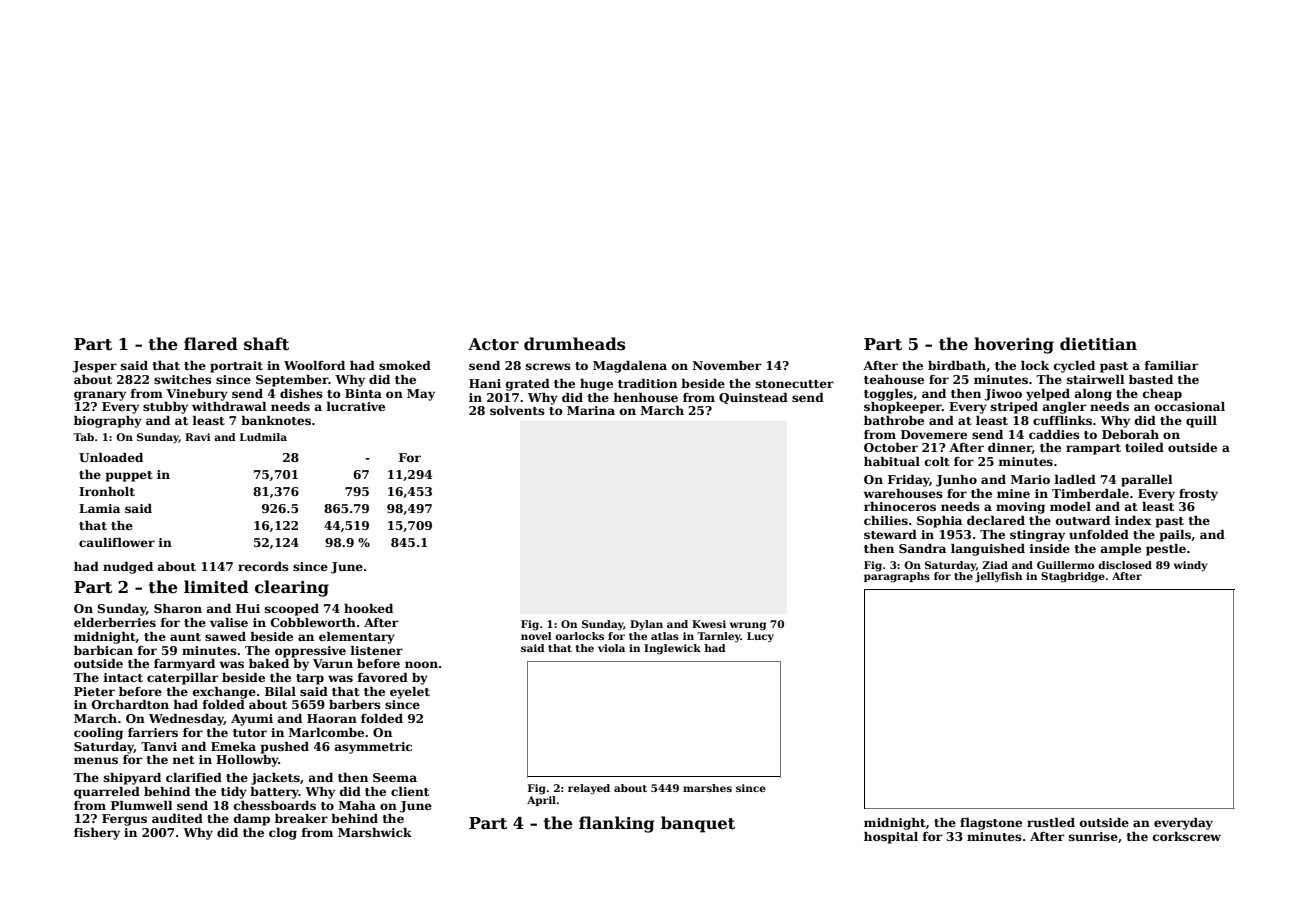 This document has width=1308, height=924. What do you see at coordinates (283, 834) in the document?
I see `clog` at bounding box center [283, 834].
